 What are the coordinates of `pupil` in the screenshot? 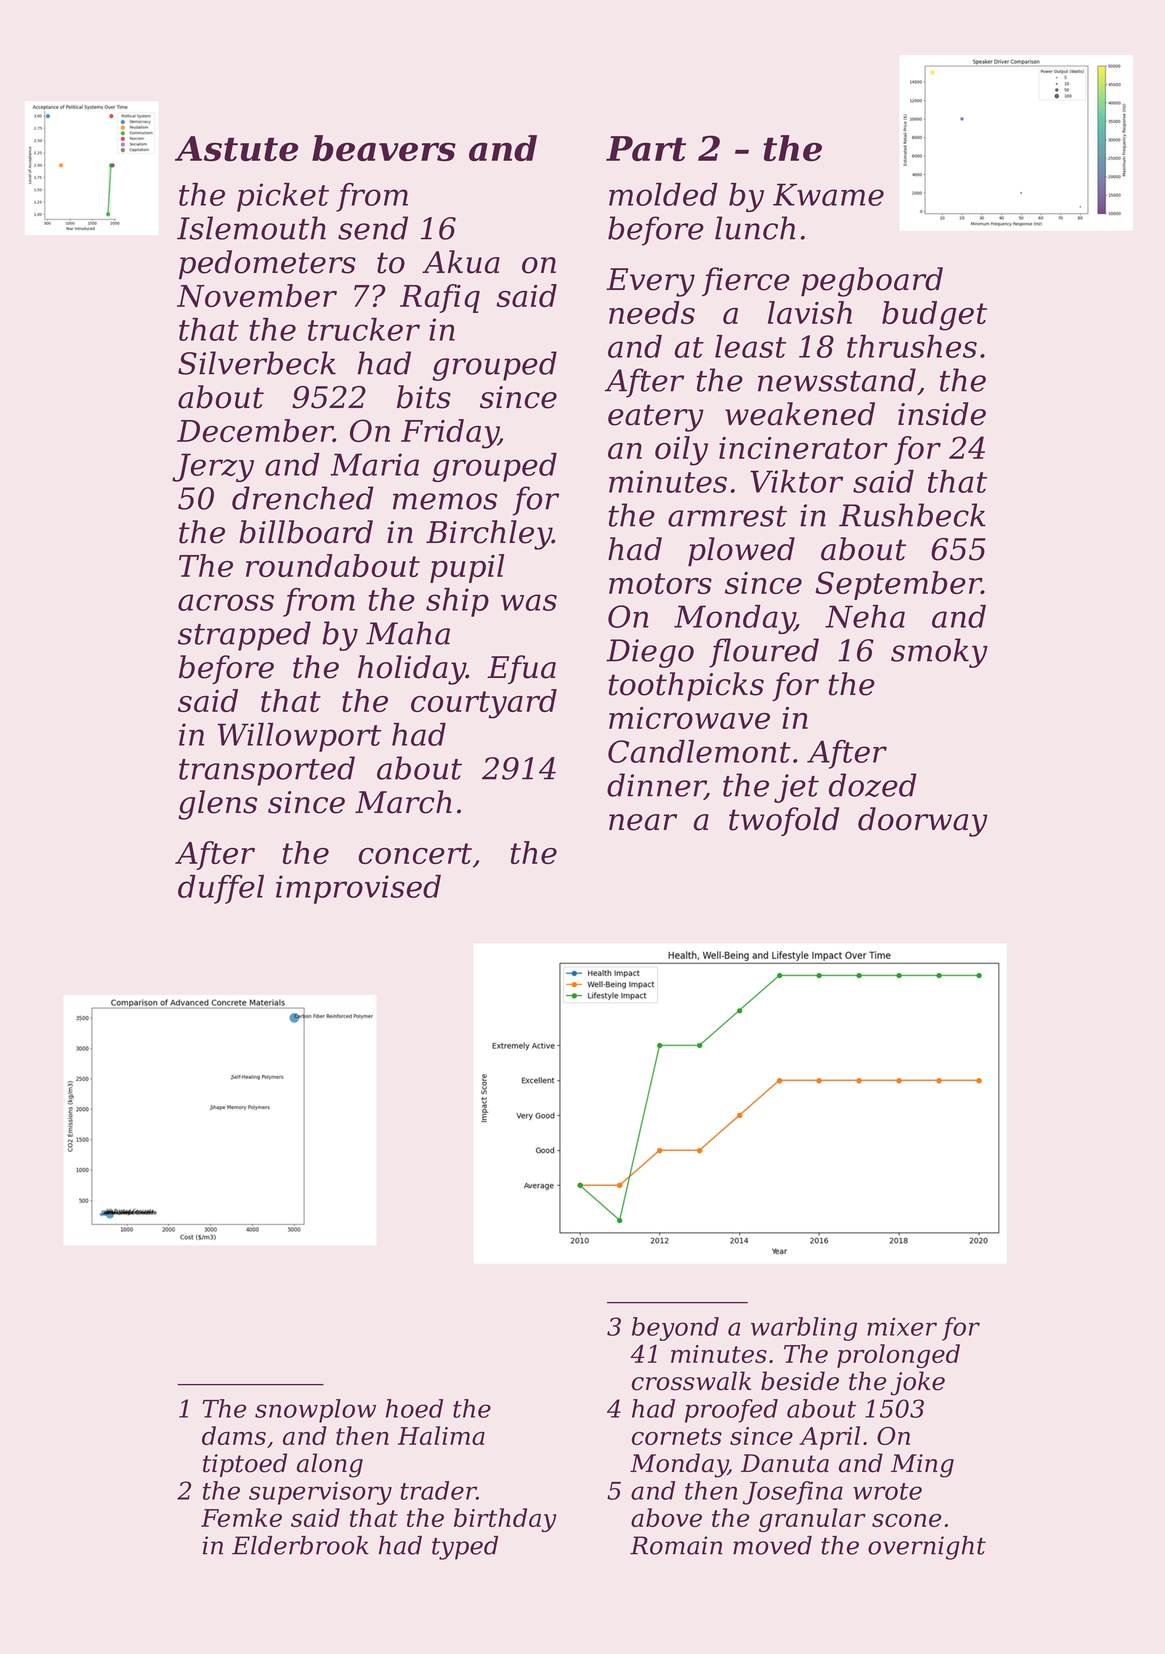 It's located at (467, 568).
